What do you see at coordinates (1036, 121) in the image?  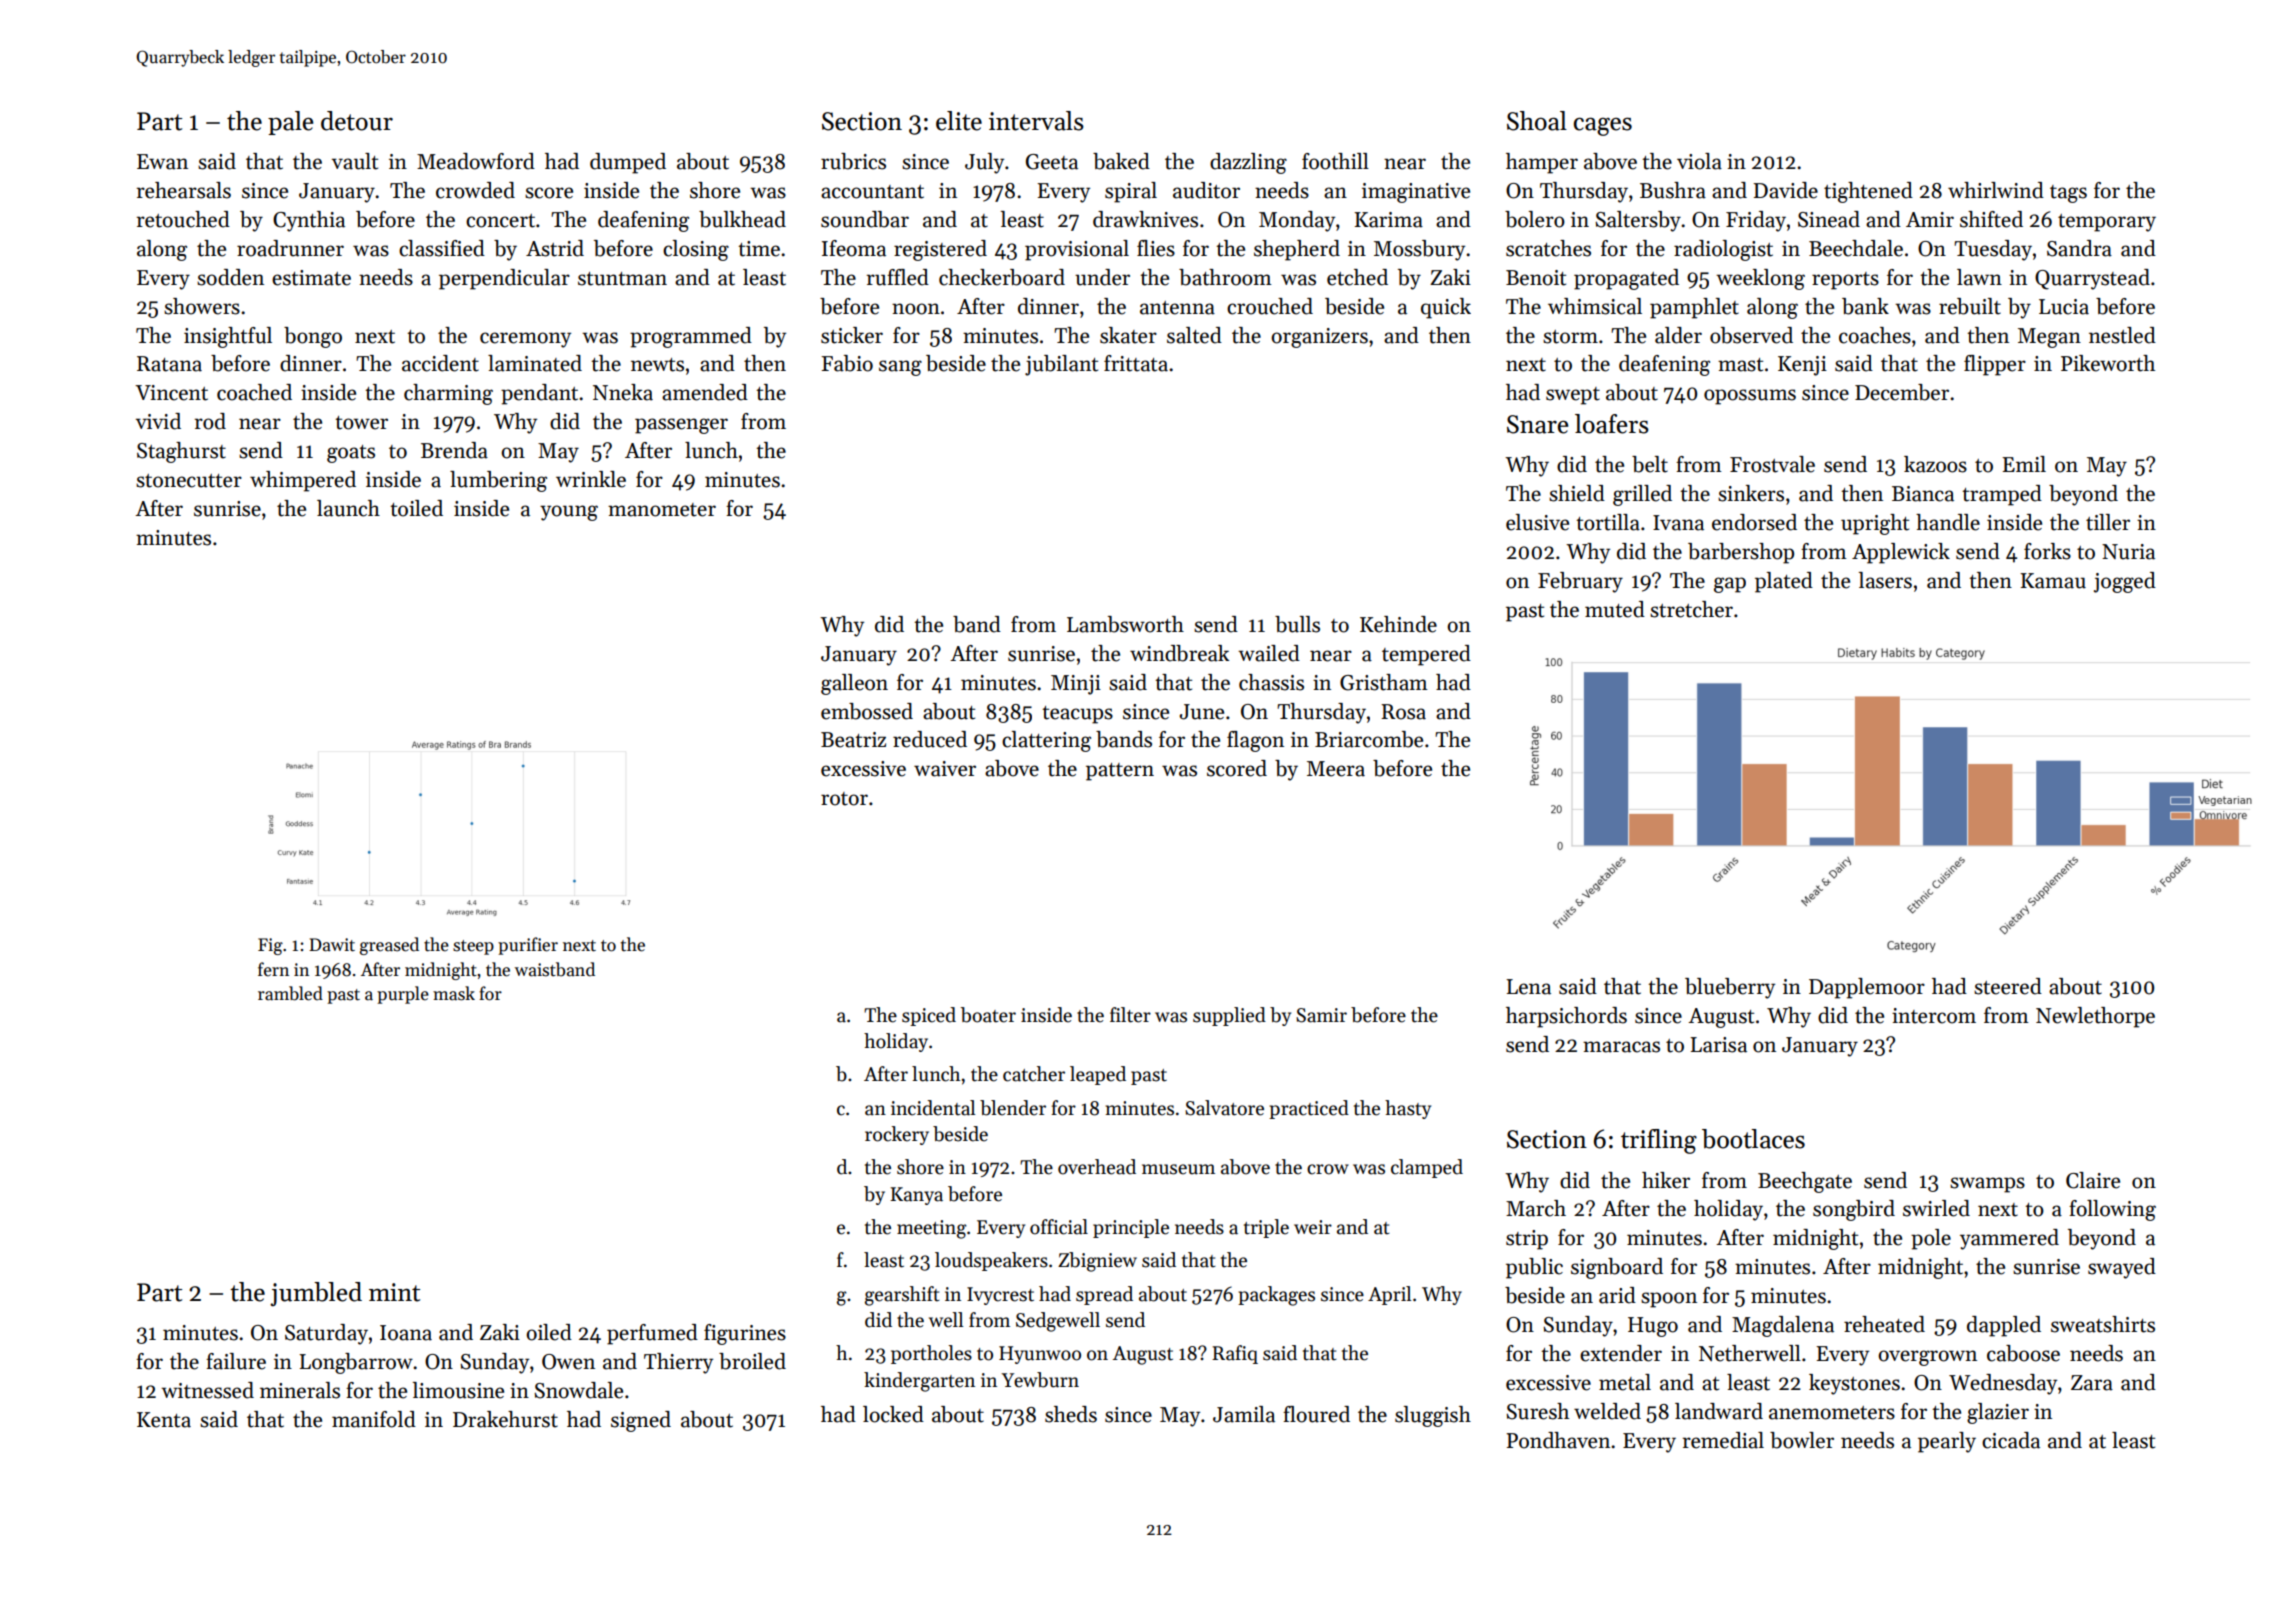 I see `intervals` at bounding box center [1036, 121].
